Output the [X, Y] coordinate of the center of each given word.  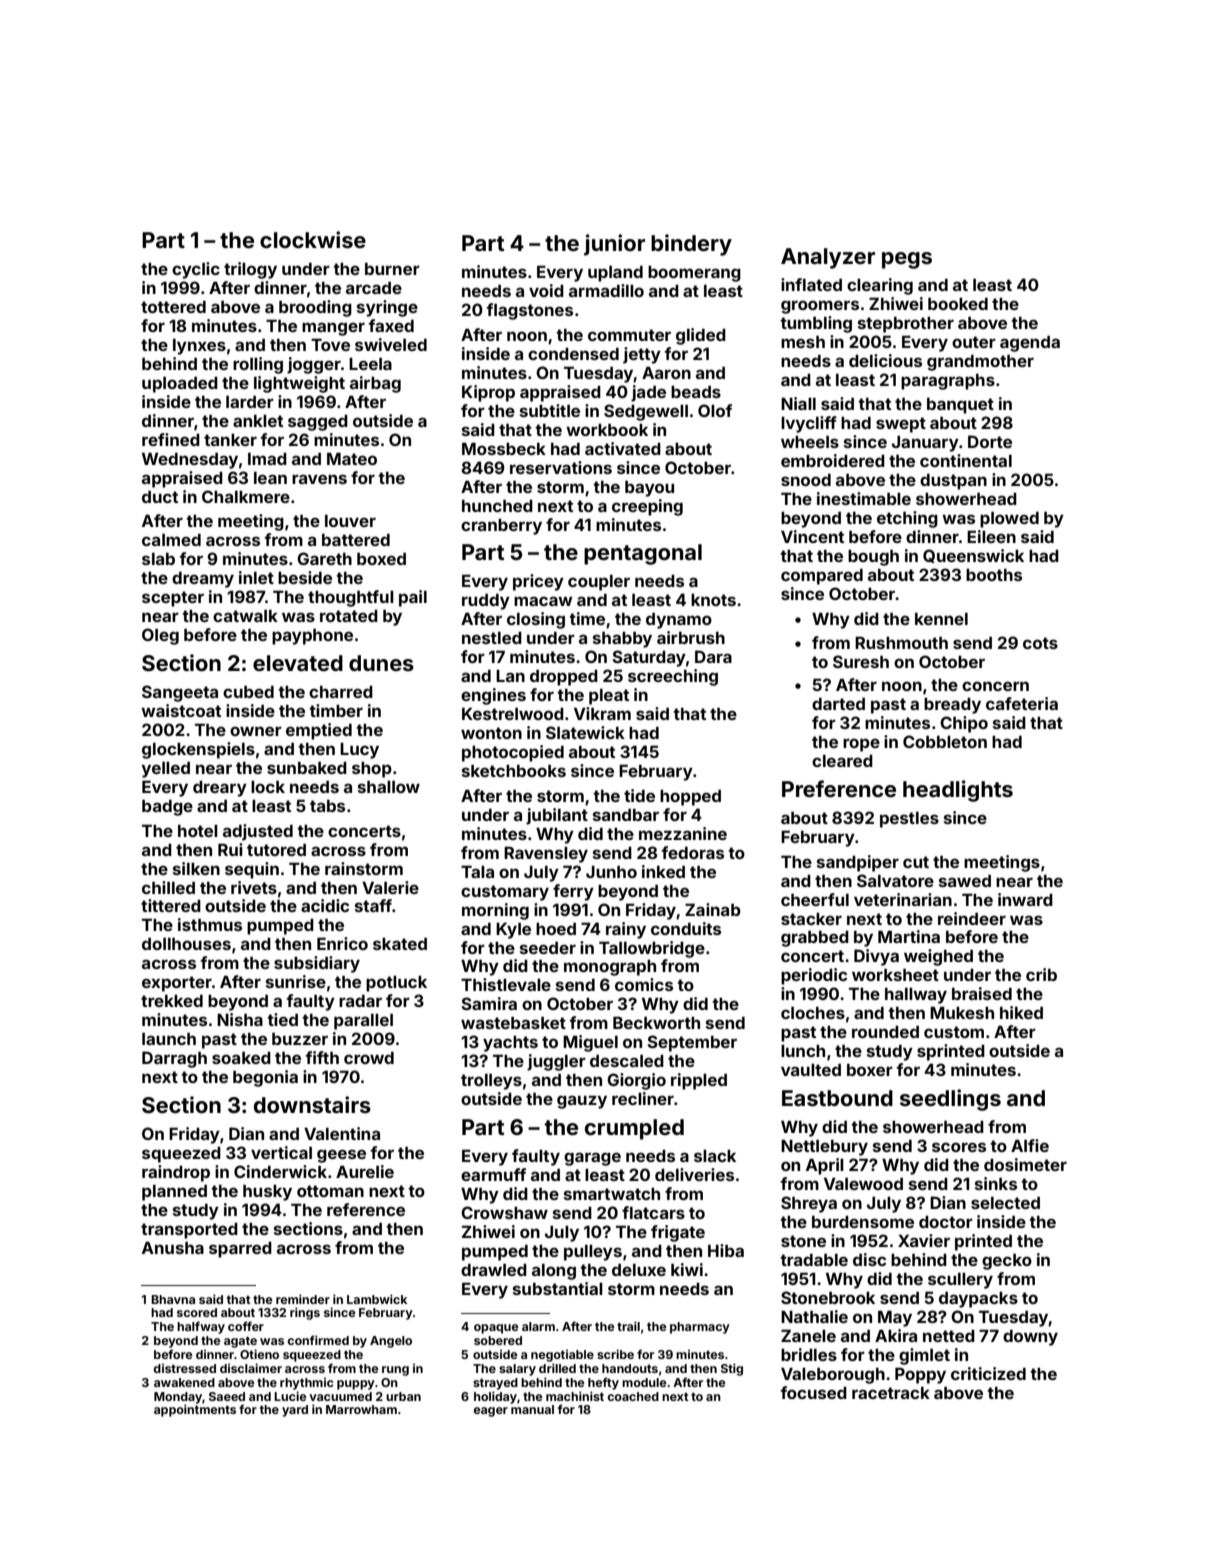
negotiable [562, 1355]
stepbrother [906, 325]
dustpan [953, 482]
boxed [381, 559]
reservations [561, 467]
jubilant [557, 816]
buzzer [300, 1039]
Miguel [590, 1043]
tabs [327, 806]
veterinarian [903, 899]
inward [1025, 899]
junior [614, 245]
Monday [178, 1398]
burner [392, 269]
